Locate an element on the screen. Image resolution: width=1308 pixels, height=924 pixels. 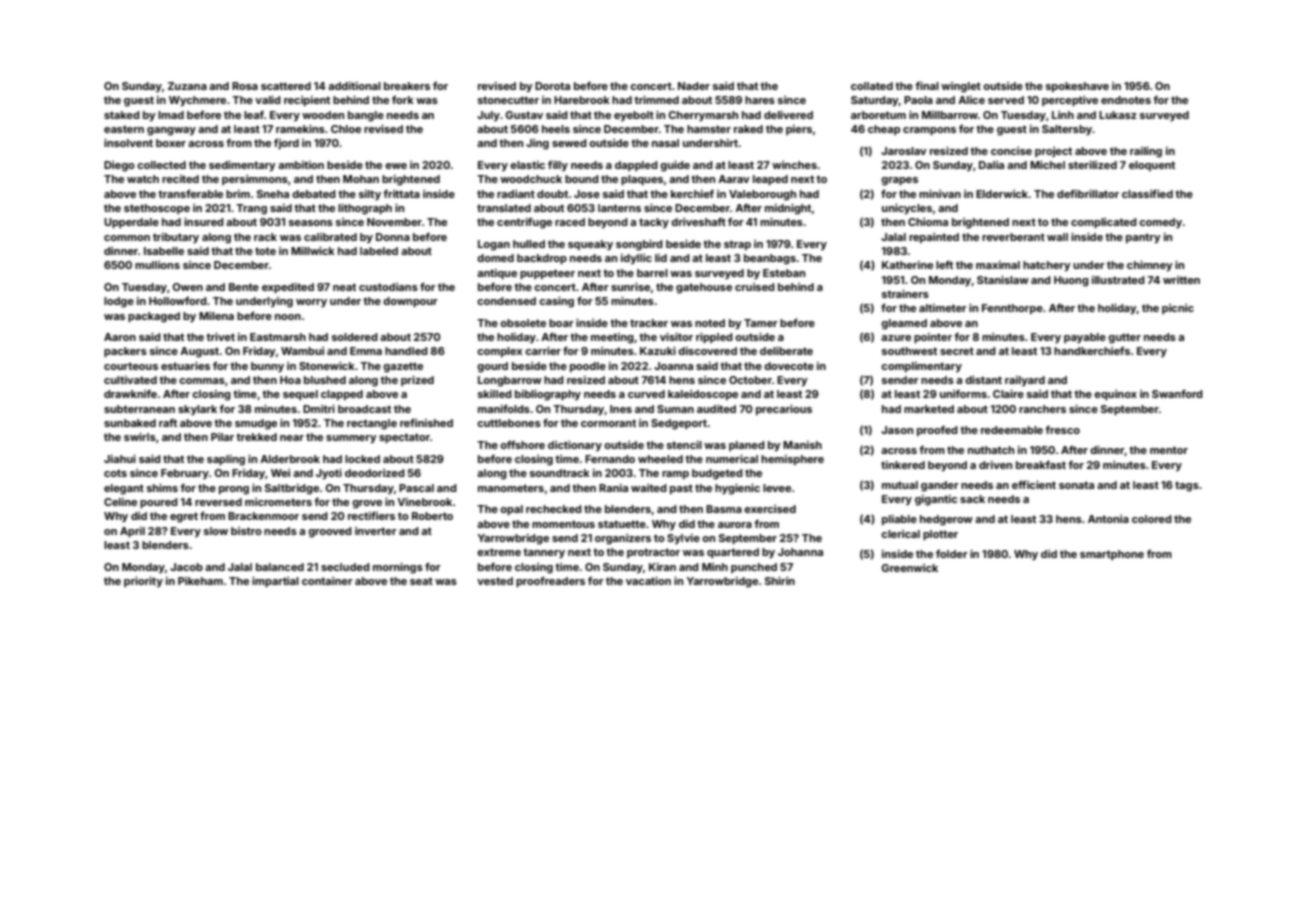
minivan is located at coordinates (940, 193).
